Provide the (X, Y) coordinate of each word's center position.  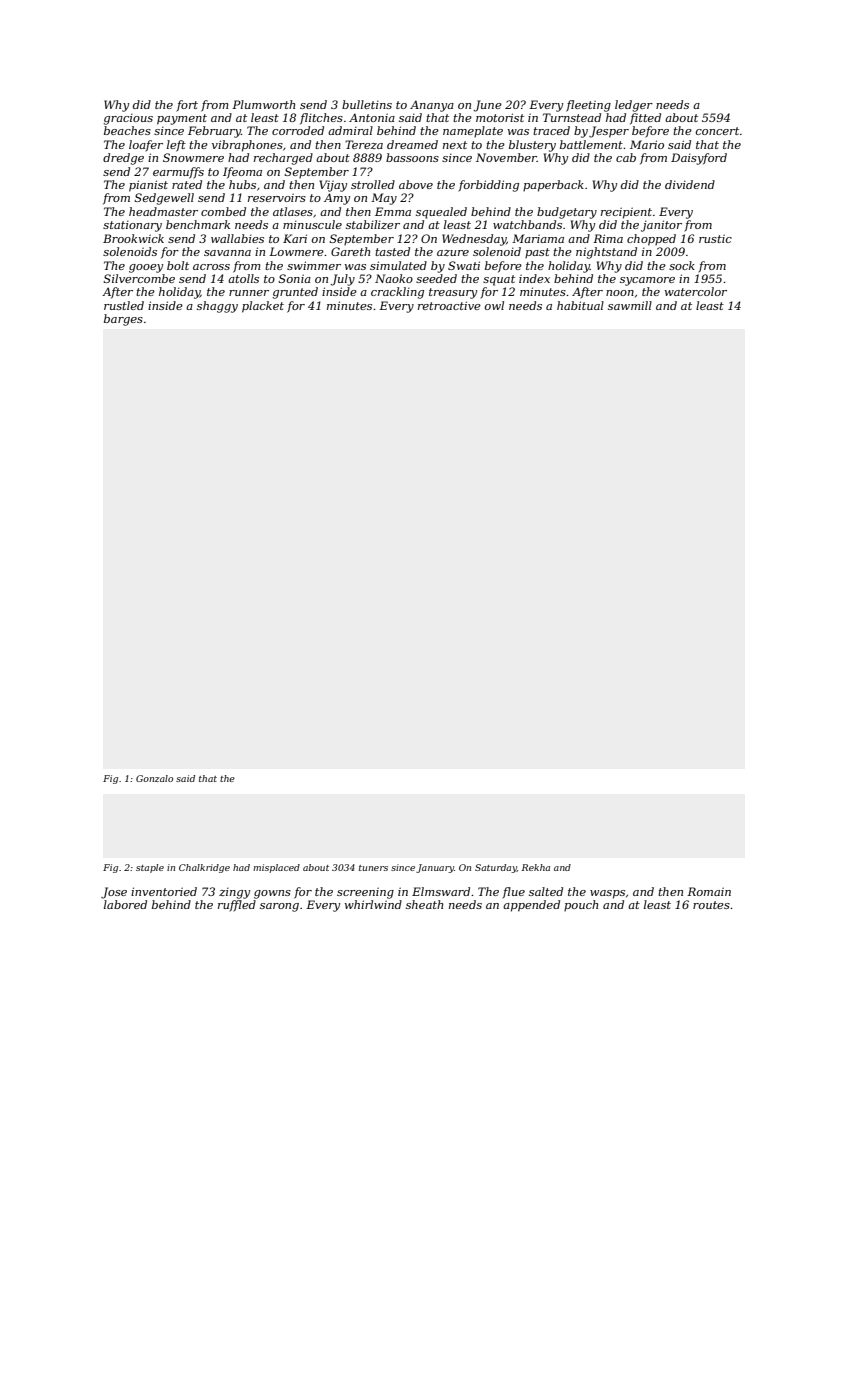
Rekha (536, 867)
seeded (436, 278)
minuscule (312, 224)
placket (263, 307)
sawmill (630, 305)
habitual (580, 305)
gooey (146, 268)
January (435, 868)
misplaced (276, 868)
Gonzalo (154, 778)
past (537, 253)
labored (125, 904)
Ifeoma (242, 173)
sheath (424, 904)
